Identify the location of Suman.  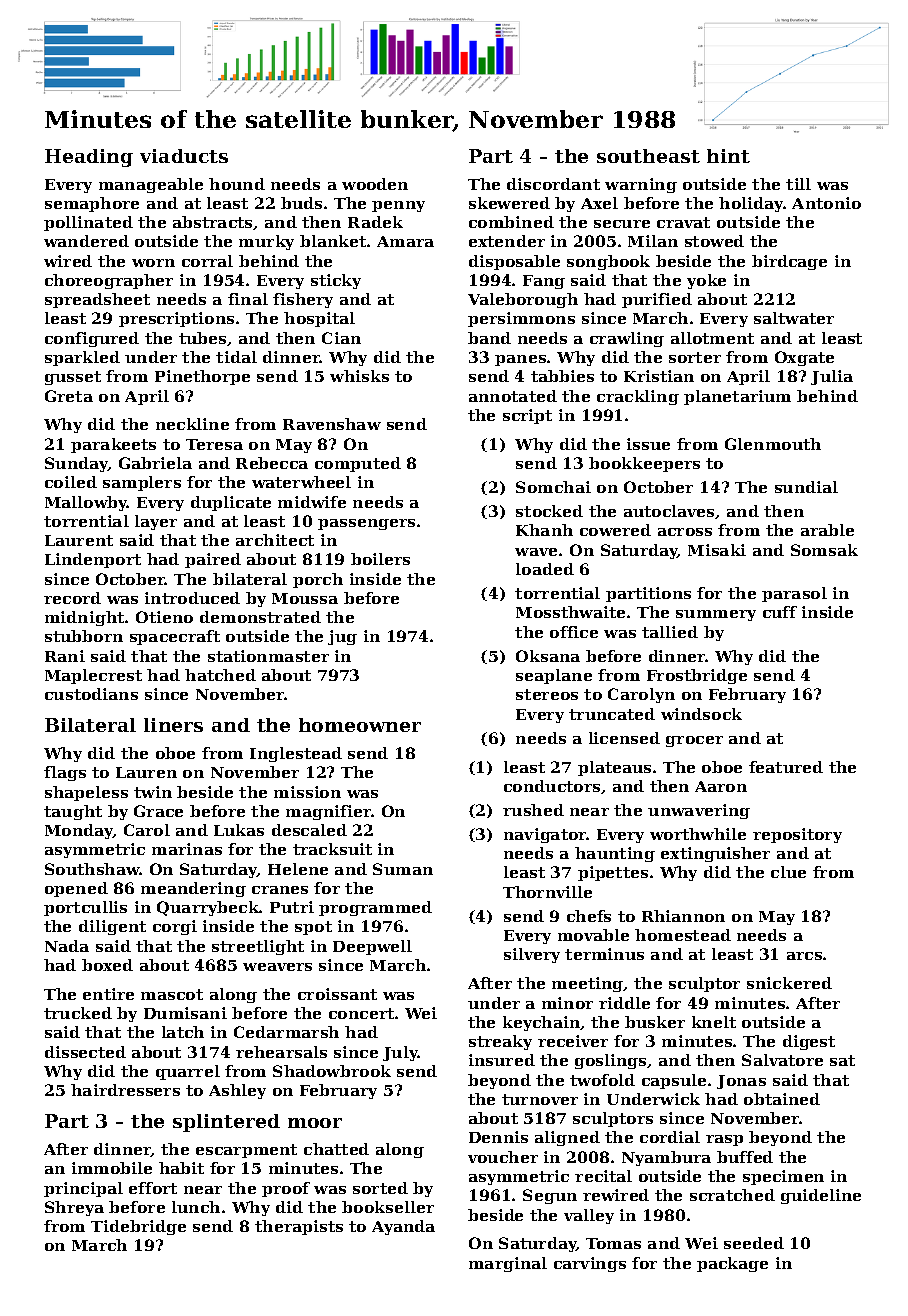
(403, 869).
